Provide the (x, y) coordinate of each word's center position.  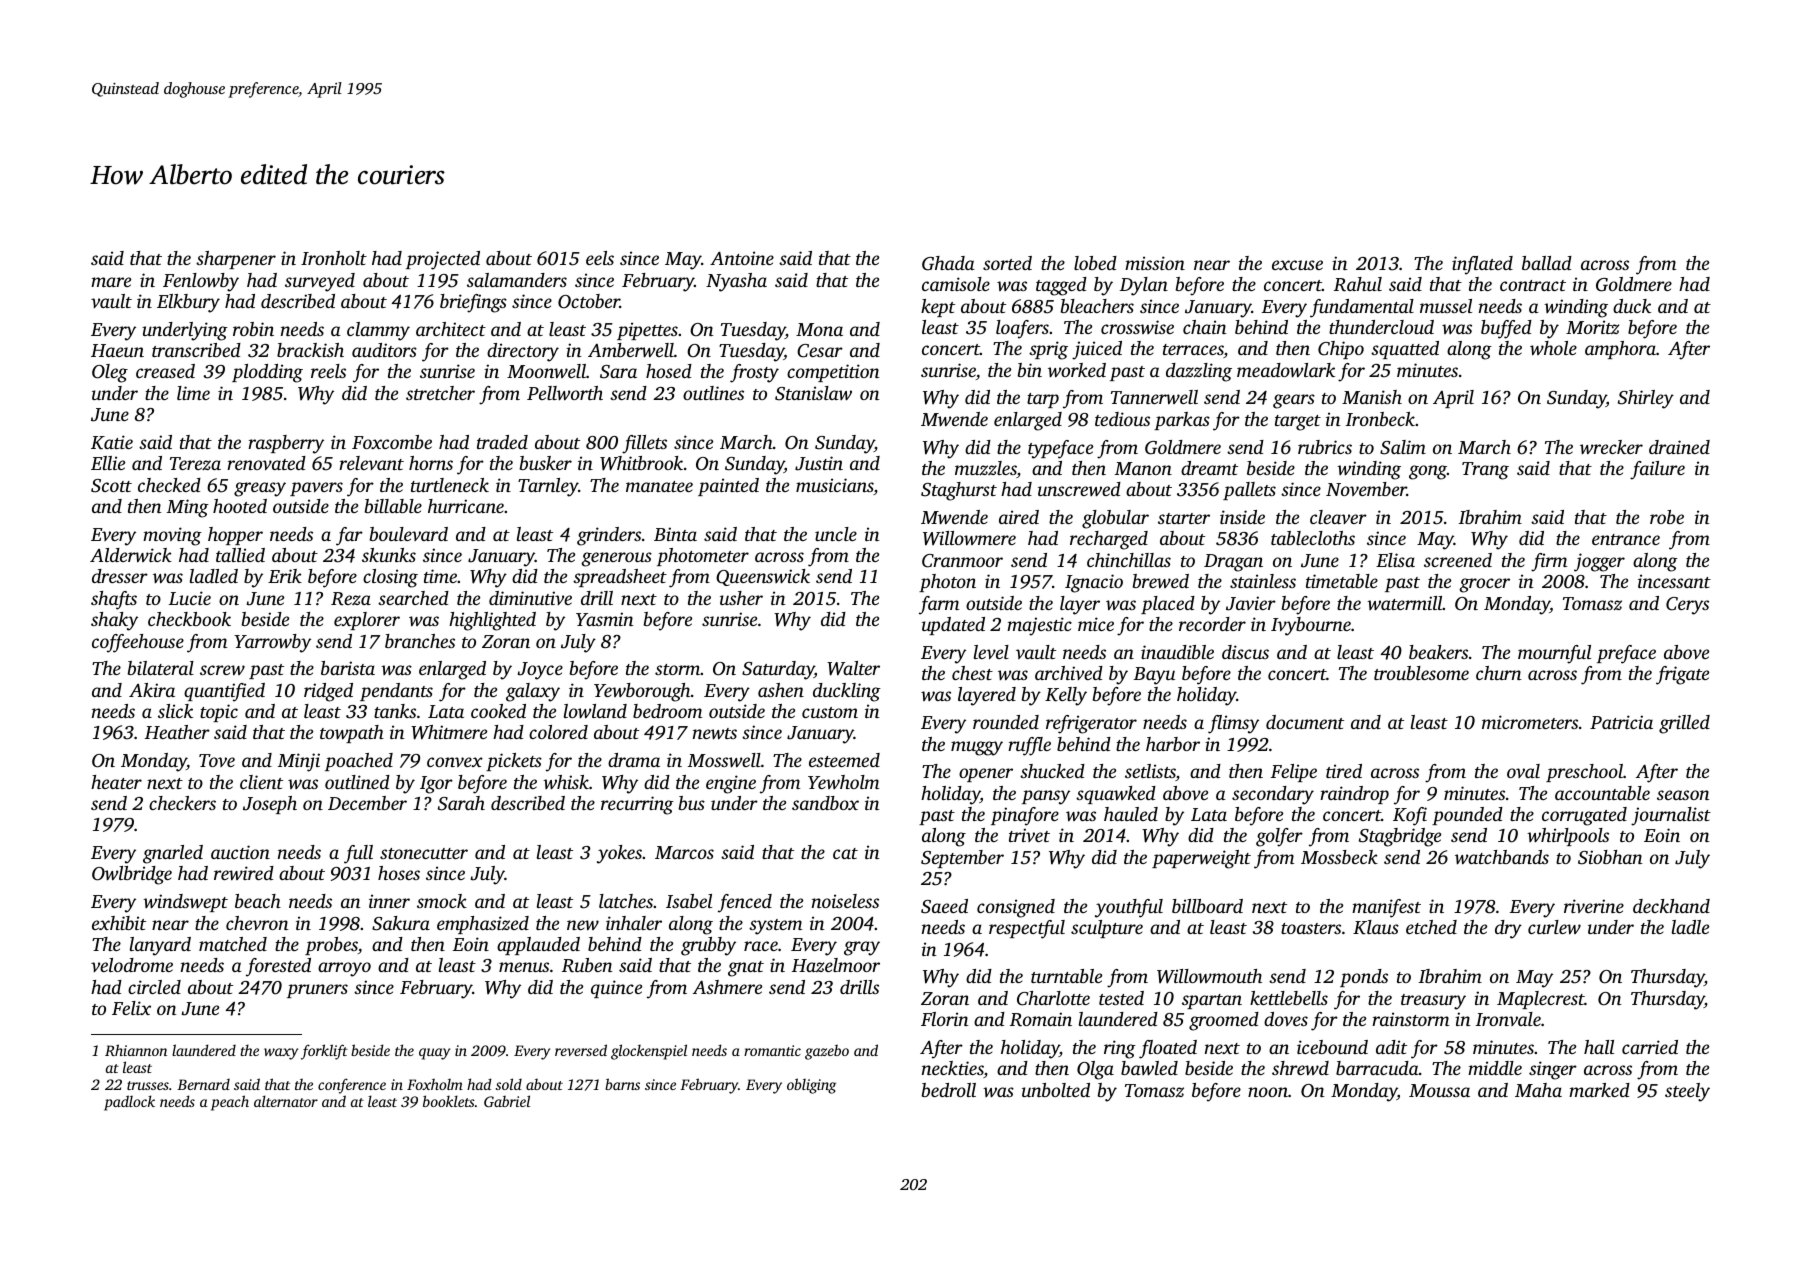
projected (443, 260)
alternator (286, 1101)
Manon (1143, 468)
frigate (1682, 675)
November (1366, 489)
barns (622, 1084)
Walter (853, 668)
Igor (436, 785)
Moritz (1593, 327)
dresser (120, 576)
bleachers (1097, 306)
